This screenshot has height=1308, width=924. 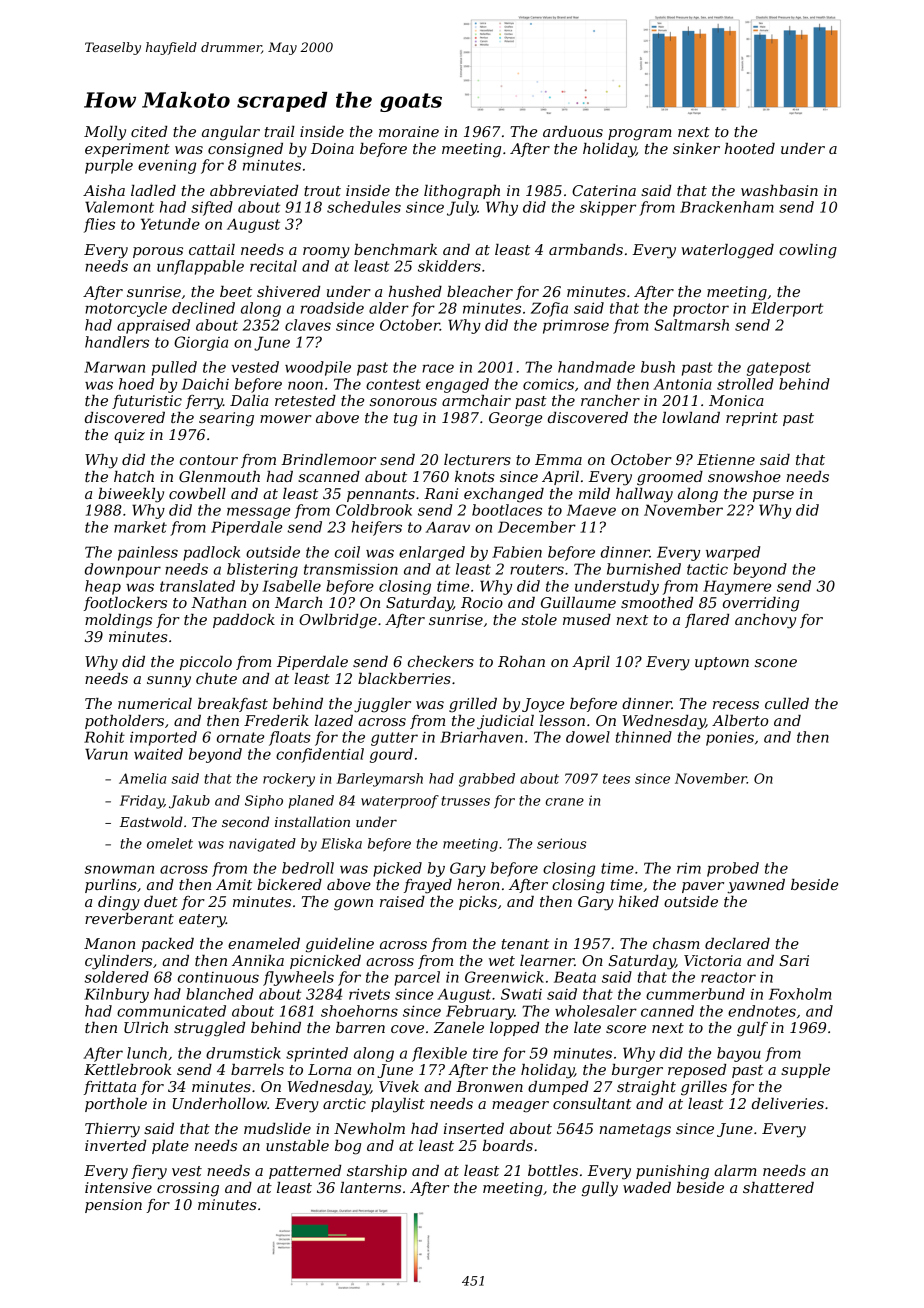 I want to click on Barleymarsh, so click(x=379, y=780).
